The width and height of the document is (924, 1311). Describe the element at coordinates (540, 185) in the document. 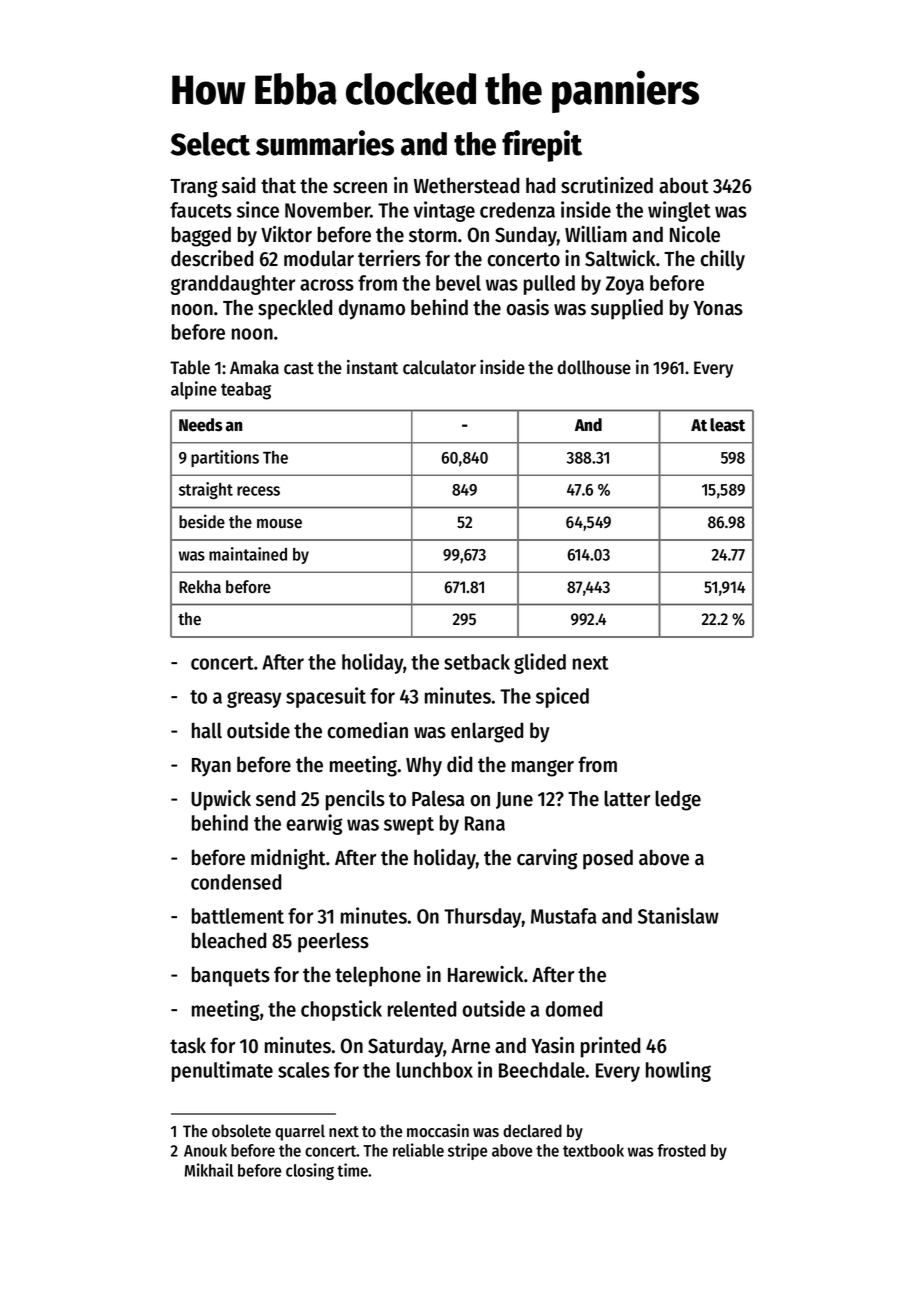

I see `had` at that location.
